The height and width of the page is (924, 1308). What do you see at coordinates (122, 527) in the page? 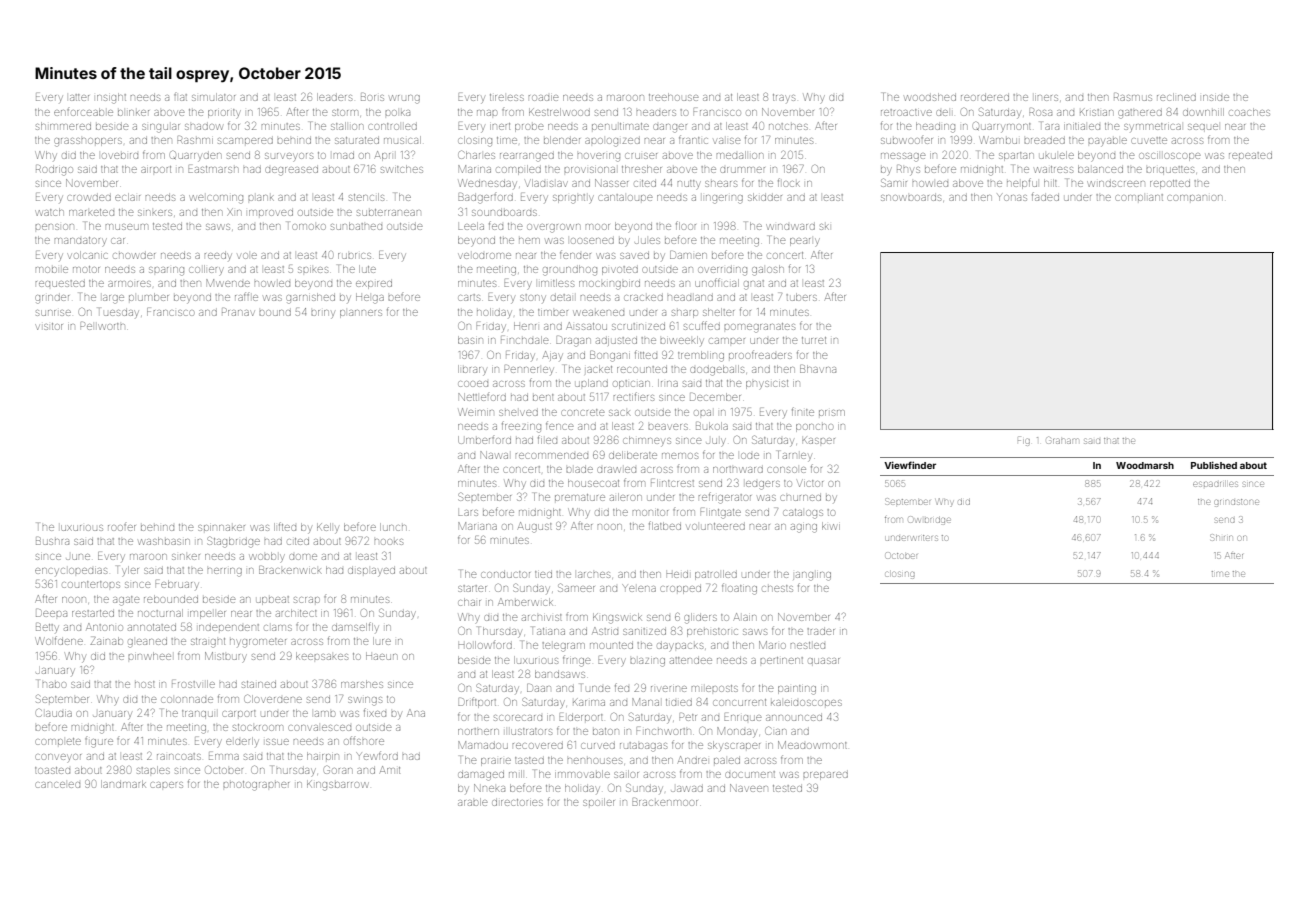
I see `roofer` at bounding box center [122, 527].
